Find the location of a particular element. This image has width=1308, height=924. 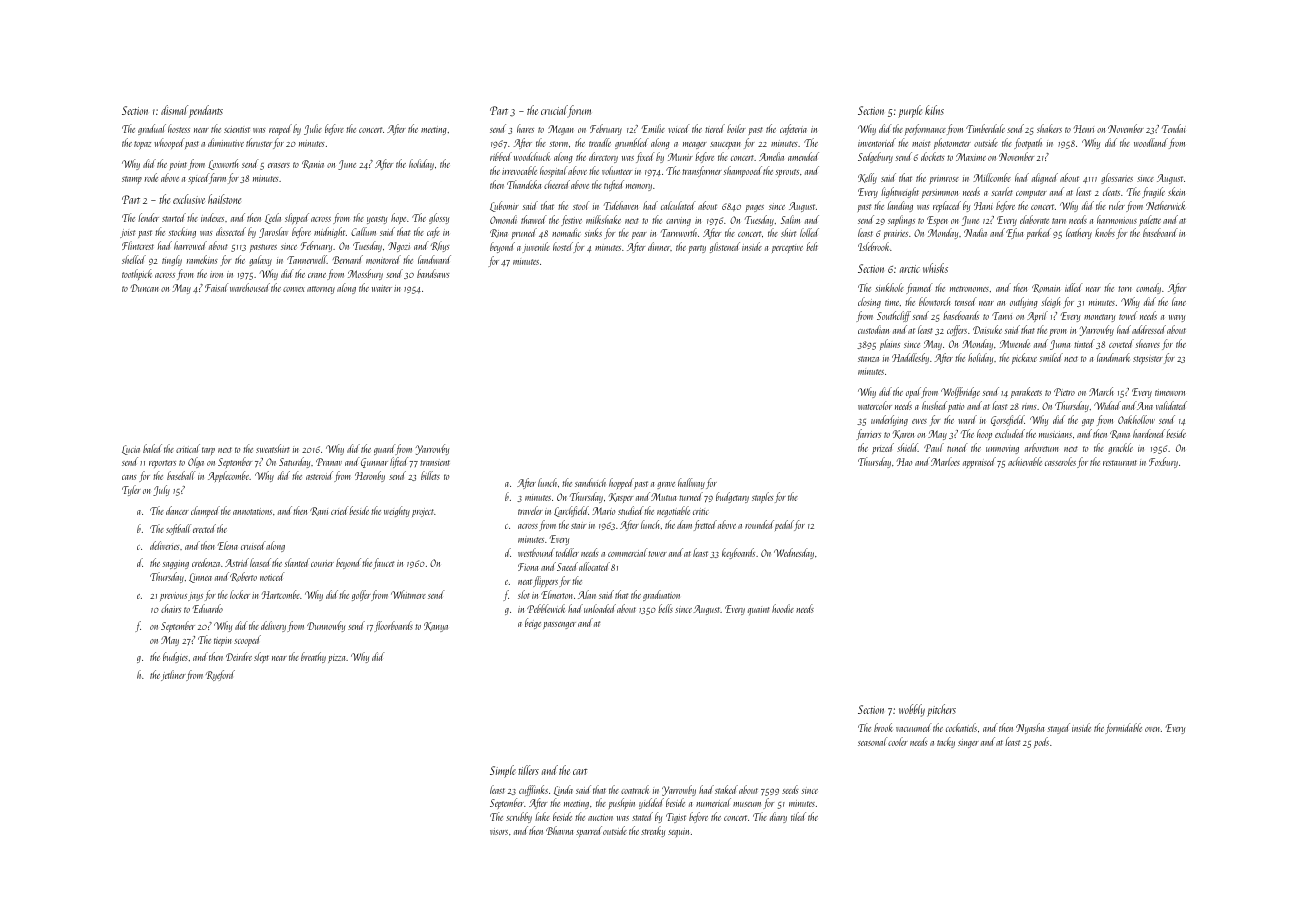

Whitmere is located at coordinates (408, 594).
